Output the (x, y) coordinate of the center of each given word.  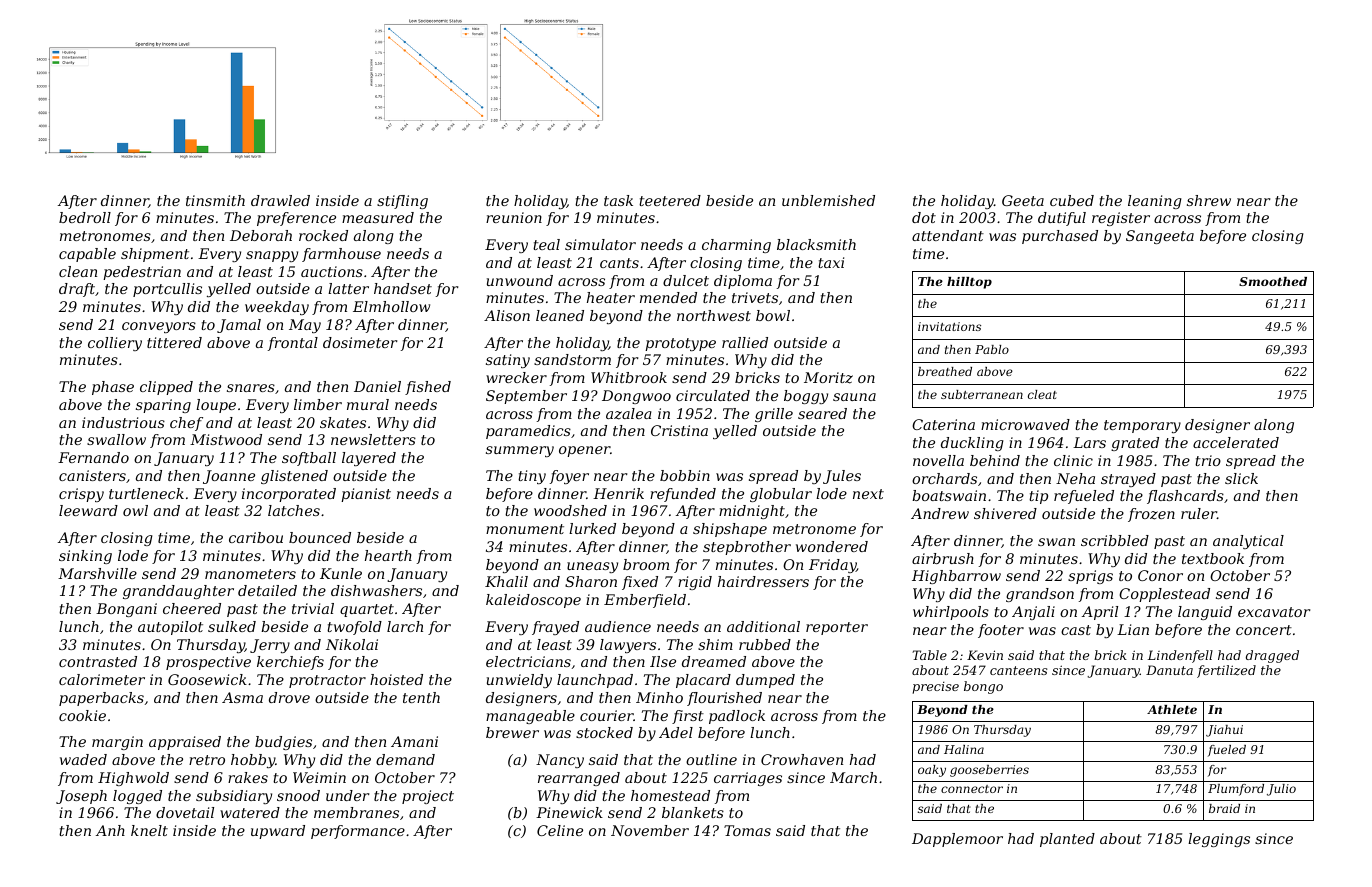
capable (87, 255)
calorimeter (102, 679)
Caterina (943, 424)
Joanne (229, 477)
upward (278, 832)
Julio (1281, 790)
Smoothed (1273, 281)
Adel (676, 732)
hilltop (969, 283)
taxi (831, 262)
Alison (507, 315)
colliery (115, 344)
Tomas (747, 830)
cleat (1042, 394)
